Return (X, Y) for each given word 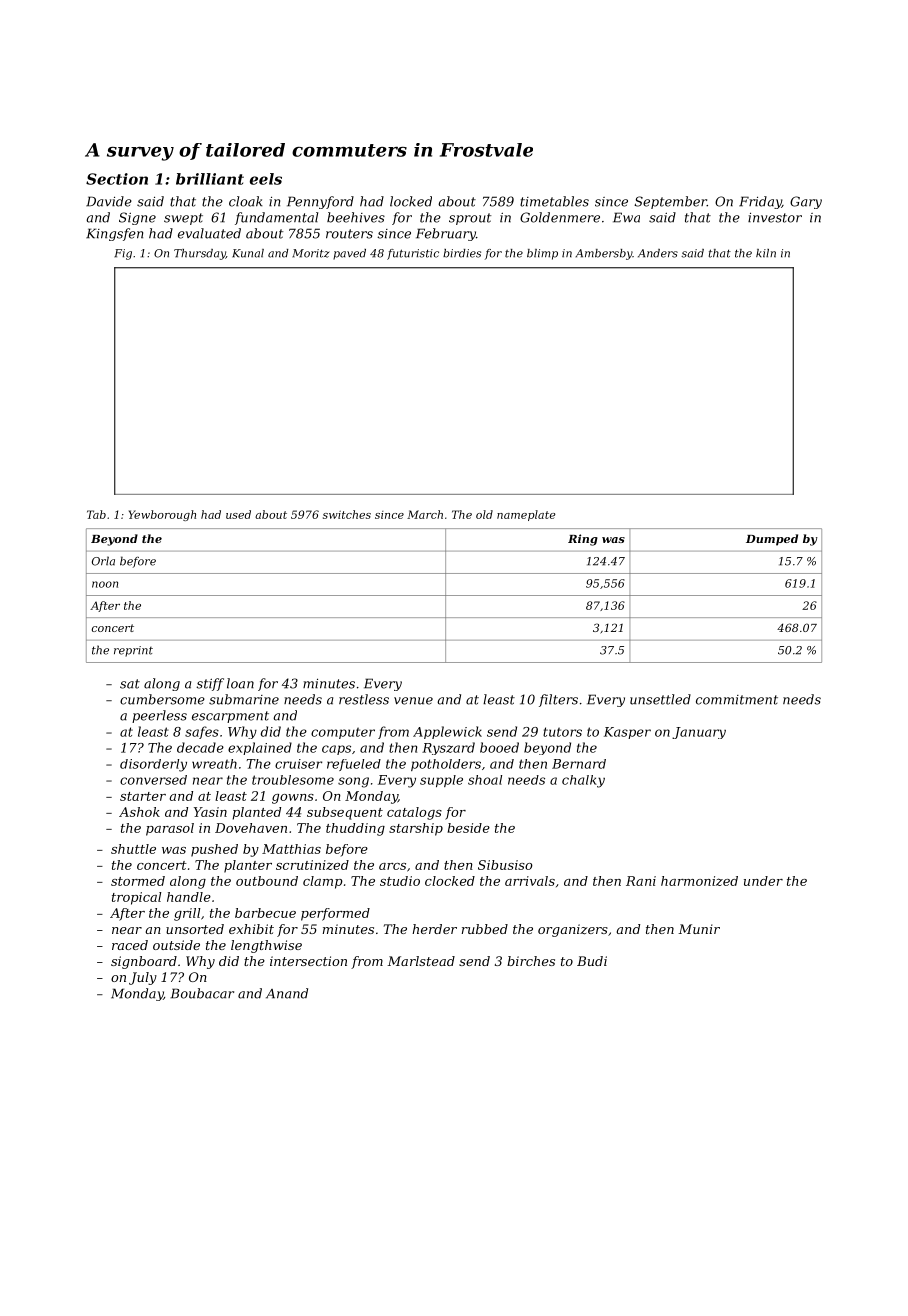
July (143, 978)
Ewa (626, 217)
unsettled (660, 699)
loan (240, 683)
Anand (287, 993)
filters (558, 700)
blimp (542, 254)
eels (266, 179)
